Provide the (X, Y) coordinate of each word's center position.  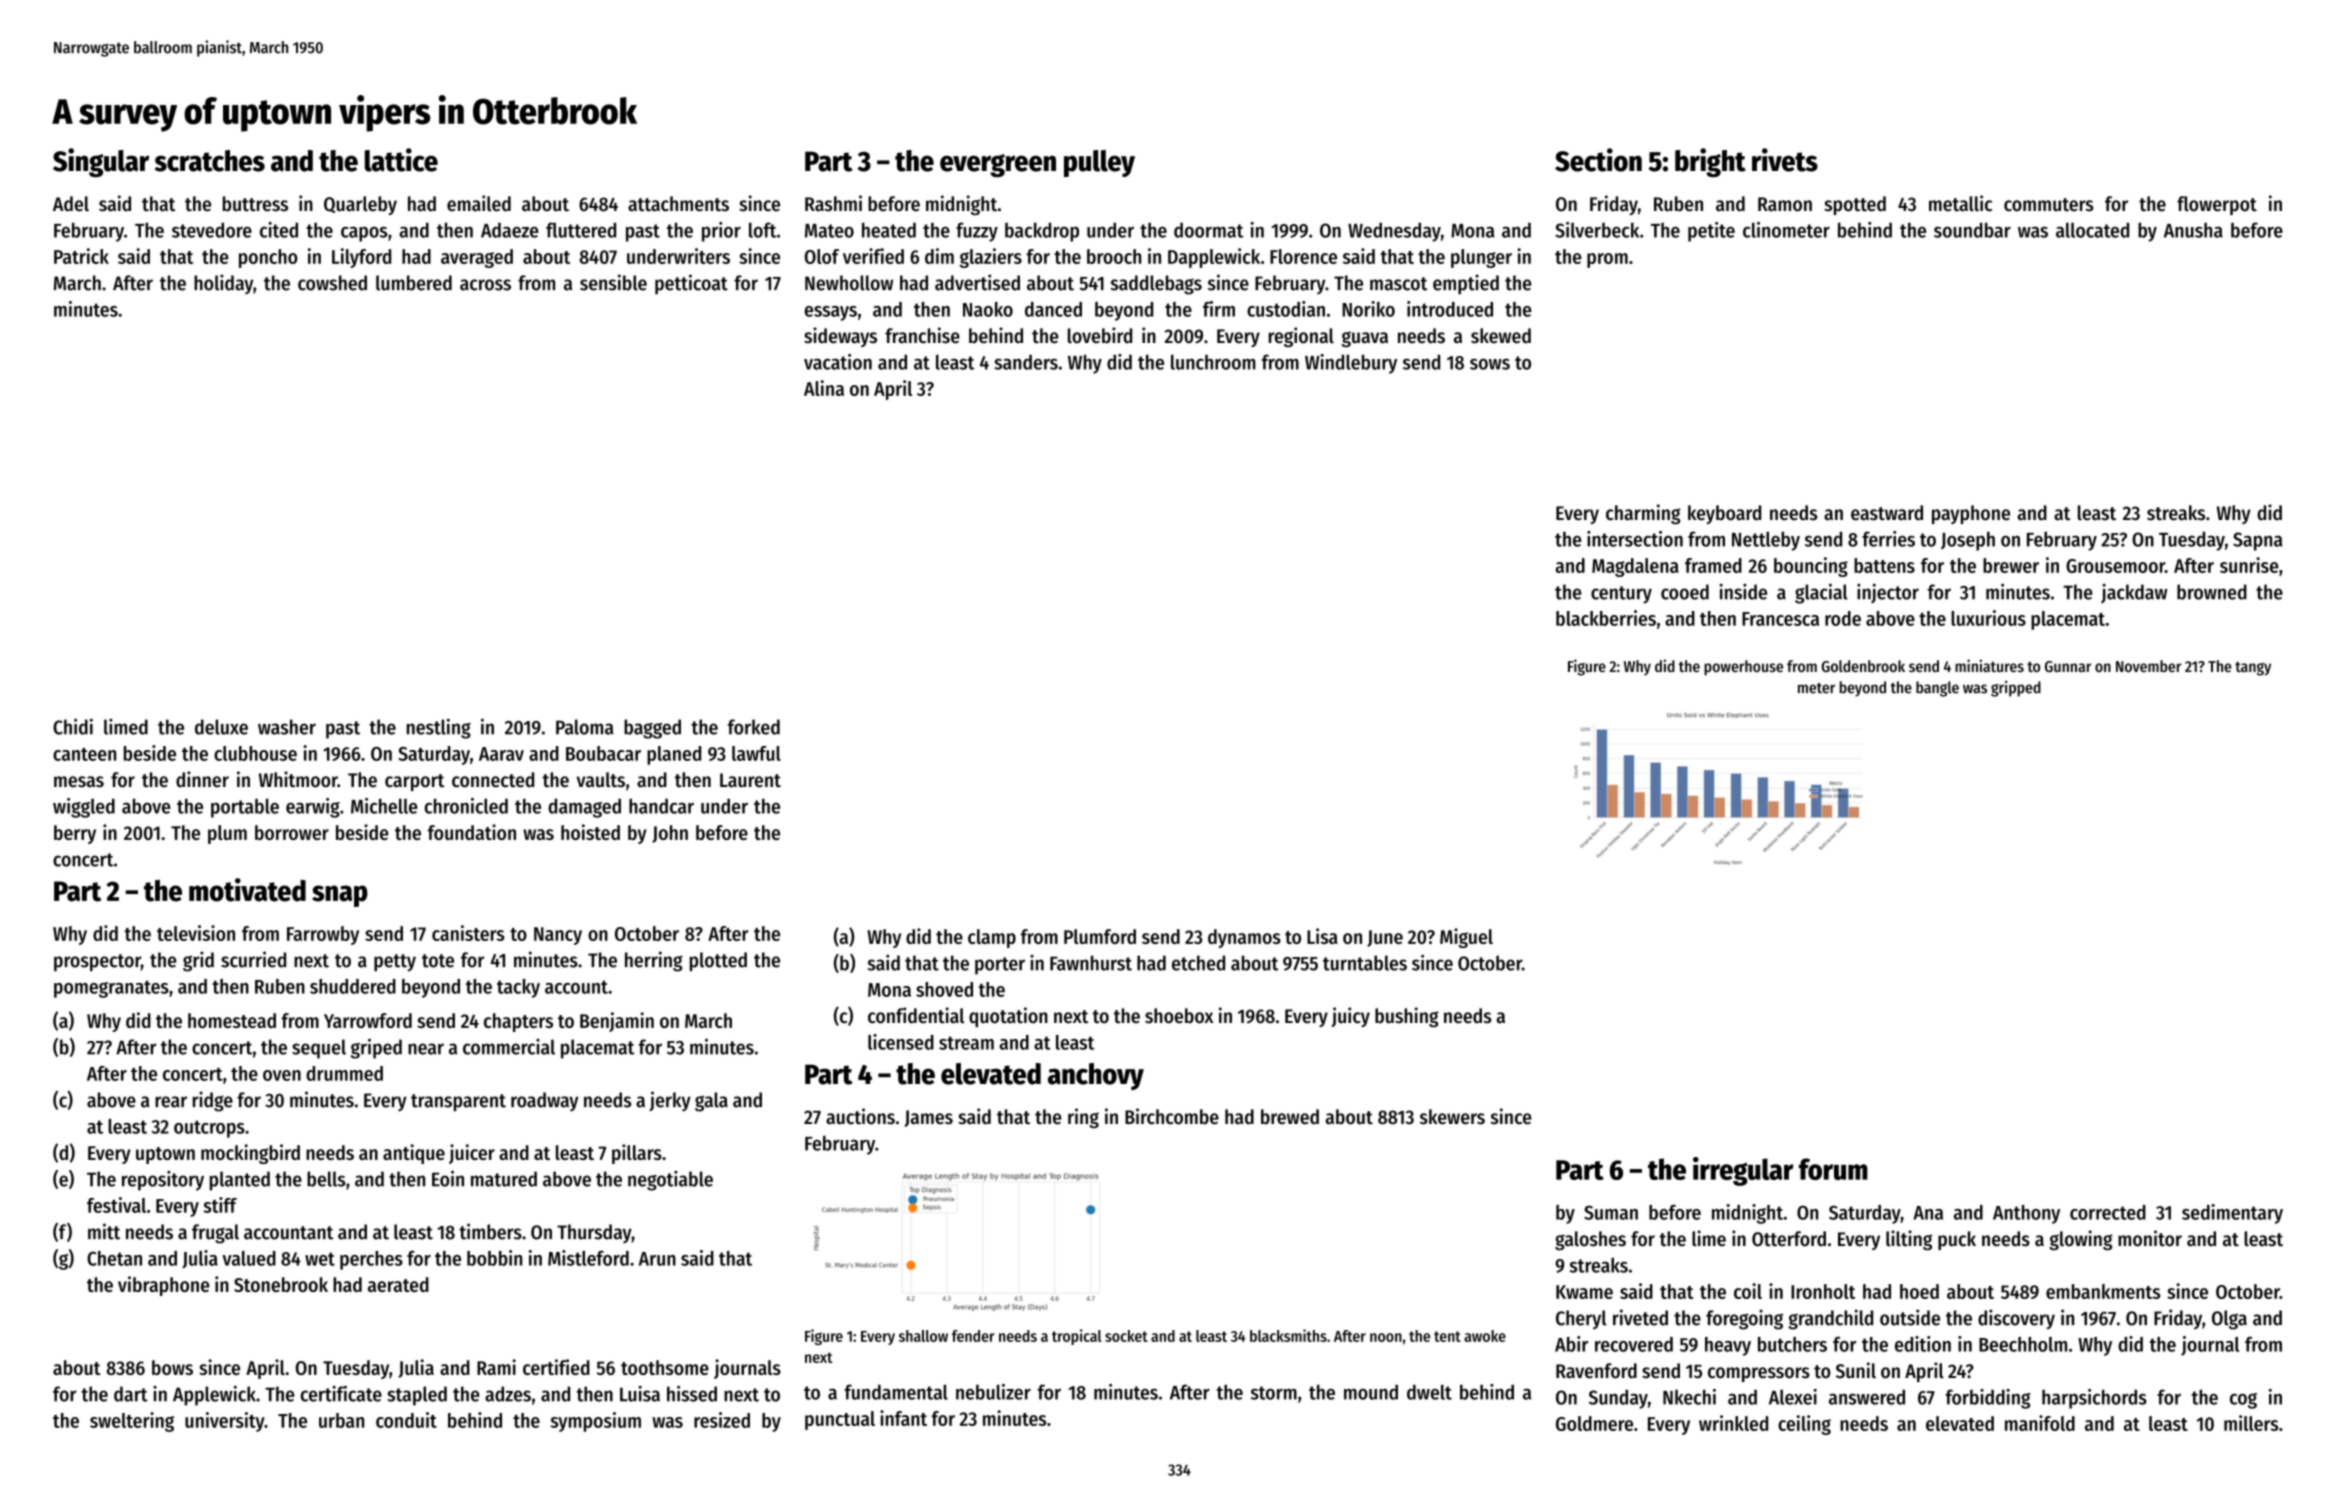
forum (1833, 1169)
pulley (1099, 163)
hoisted (590, 832)
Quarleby (360, 205)
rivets (1785, 160)
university (225, 1422)
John (670, 834)
